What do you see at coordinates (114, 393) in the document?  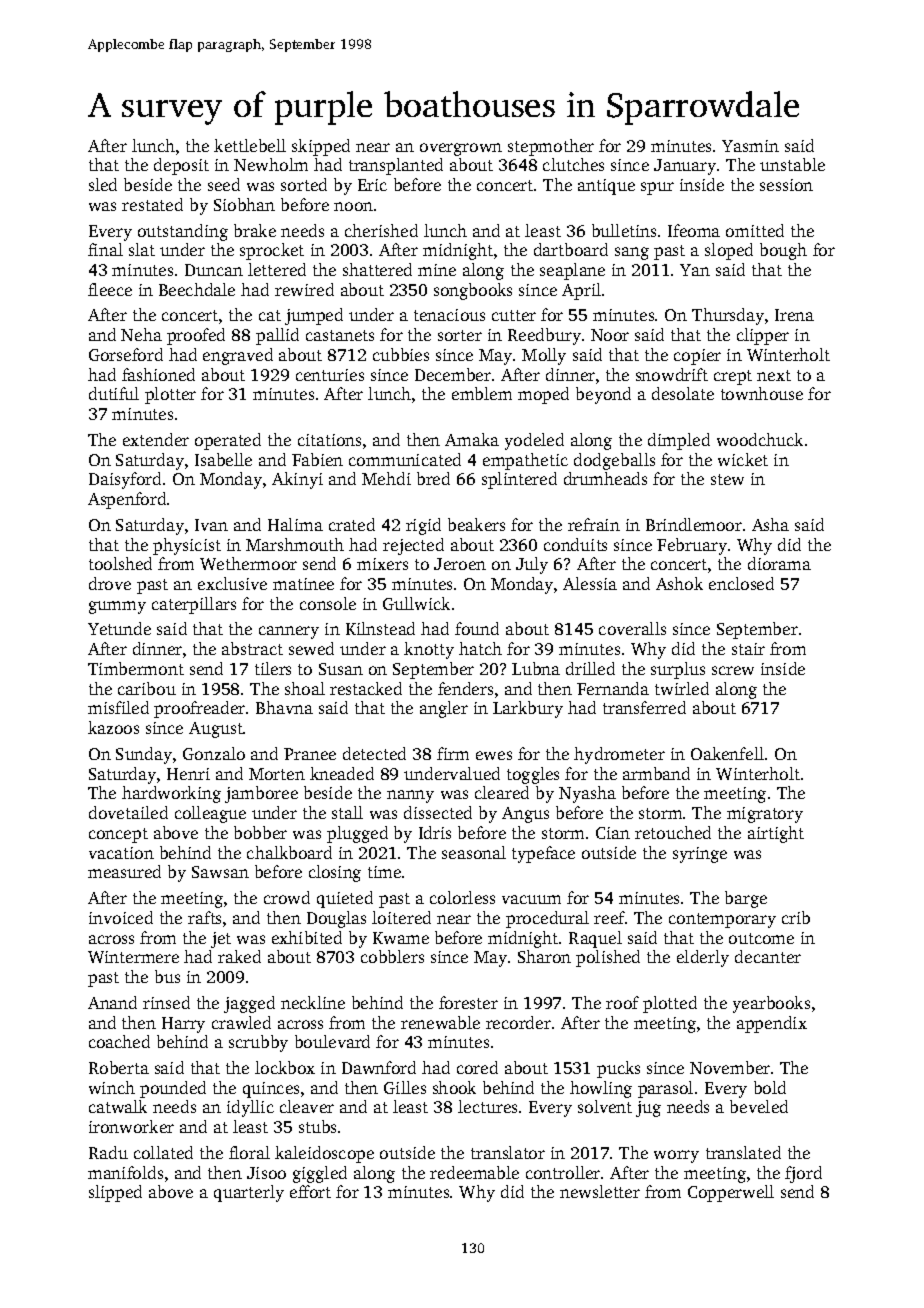 I see `dutiful` at bounding box center [114, 393].
